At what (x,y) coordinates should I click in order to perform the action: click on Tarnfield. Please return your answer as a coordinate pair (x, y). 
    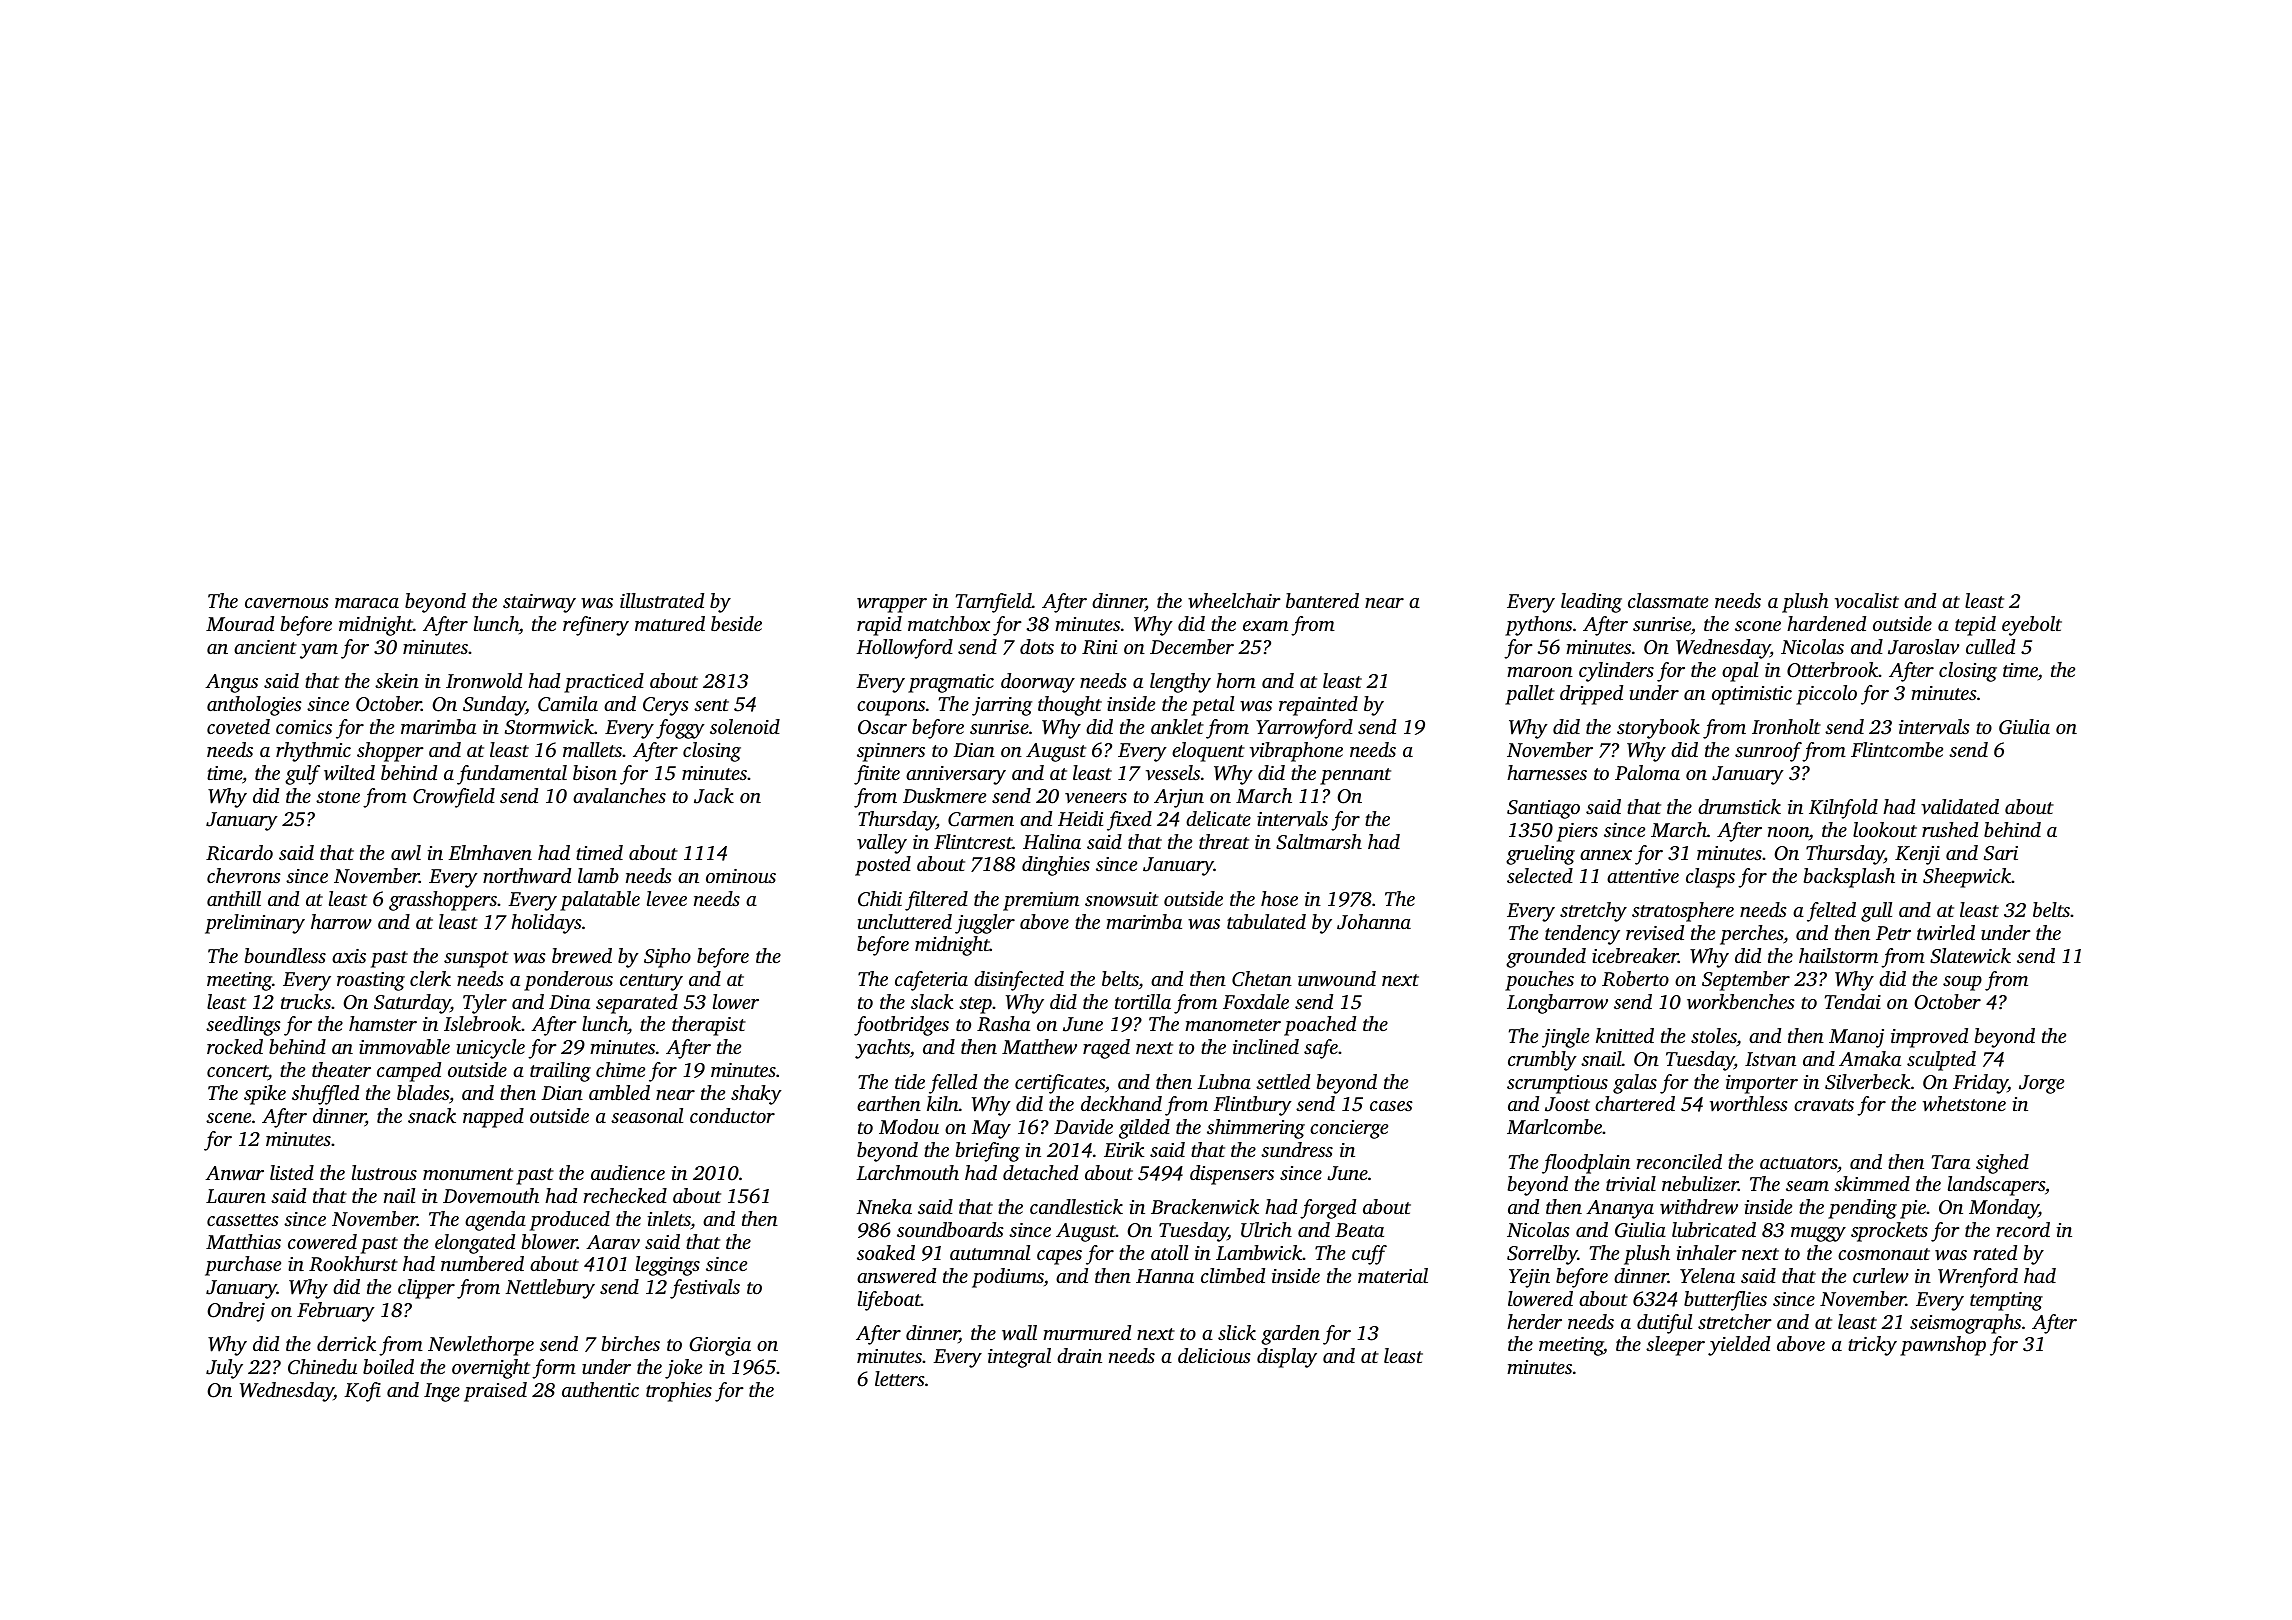
    Looking at the image, I should click on (994, 603).
